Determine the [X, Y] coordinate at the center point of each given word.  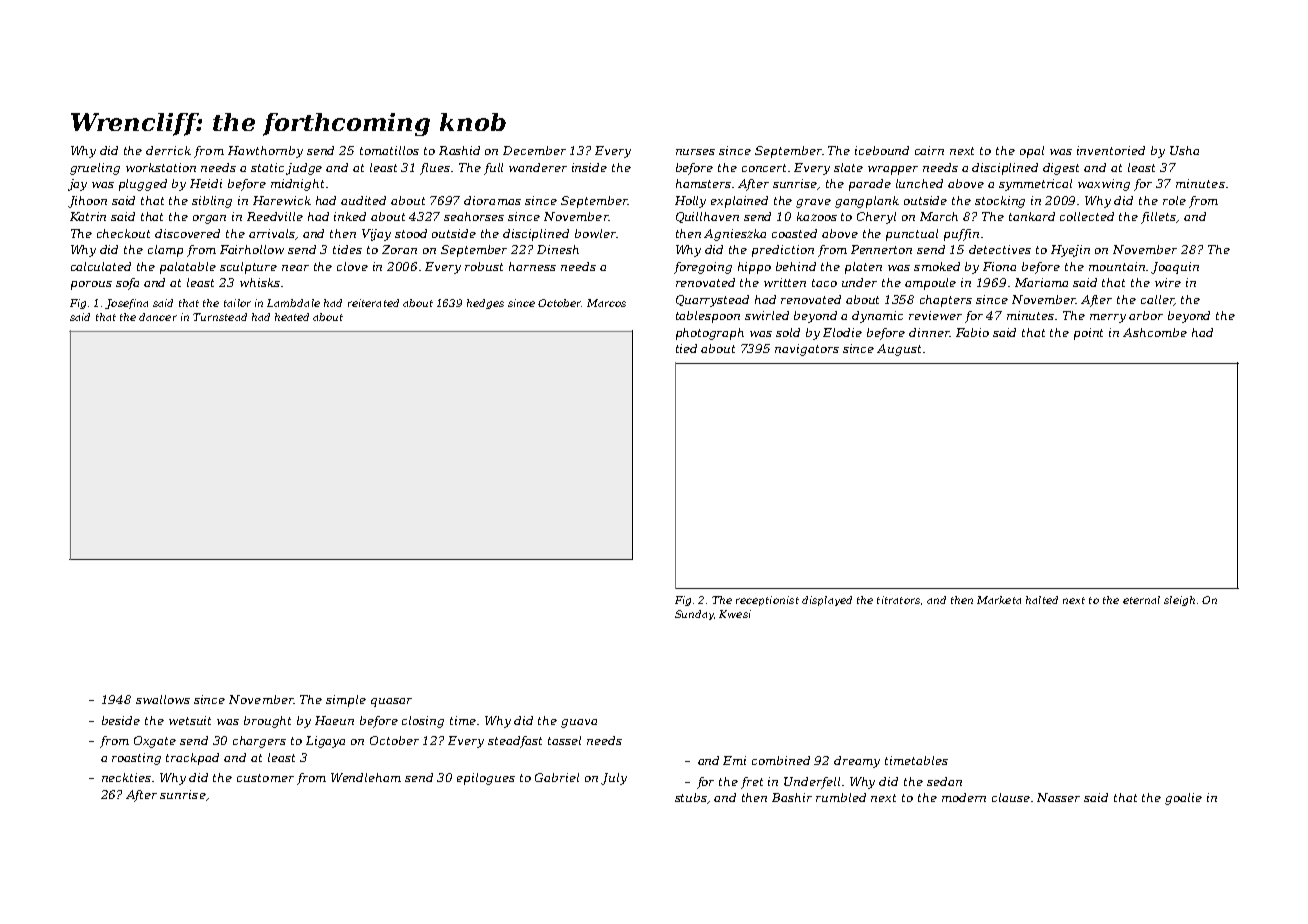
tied [686, 348]
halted [1042, 600]
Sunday [694, 615]
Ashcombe [1155, 332]
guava [579, 723]
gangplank [867, 202]
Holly [690, 202]
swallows [163, 699]
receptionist [767, 601]
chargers [259, 742]
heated [292, 317]
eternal [1141, 600]
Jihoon [87, 202]
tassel [564, 740]
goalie [1183, 799]
